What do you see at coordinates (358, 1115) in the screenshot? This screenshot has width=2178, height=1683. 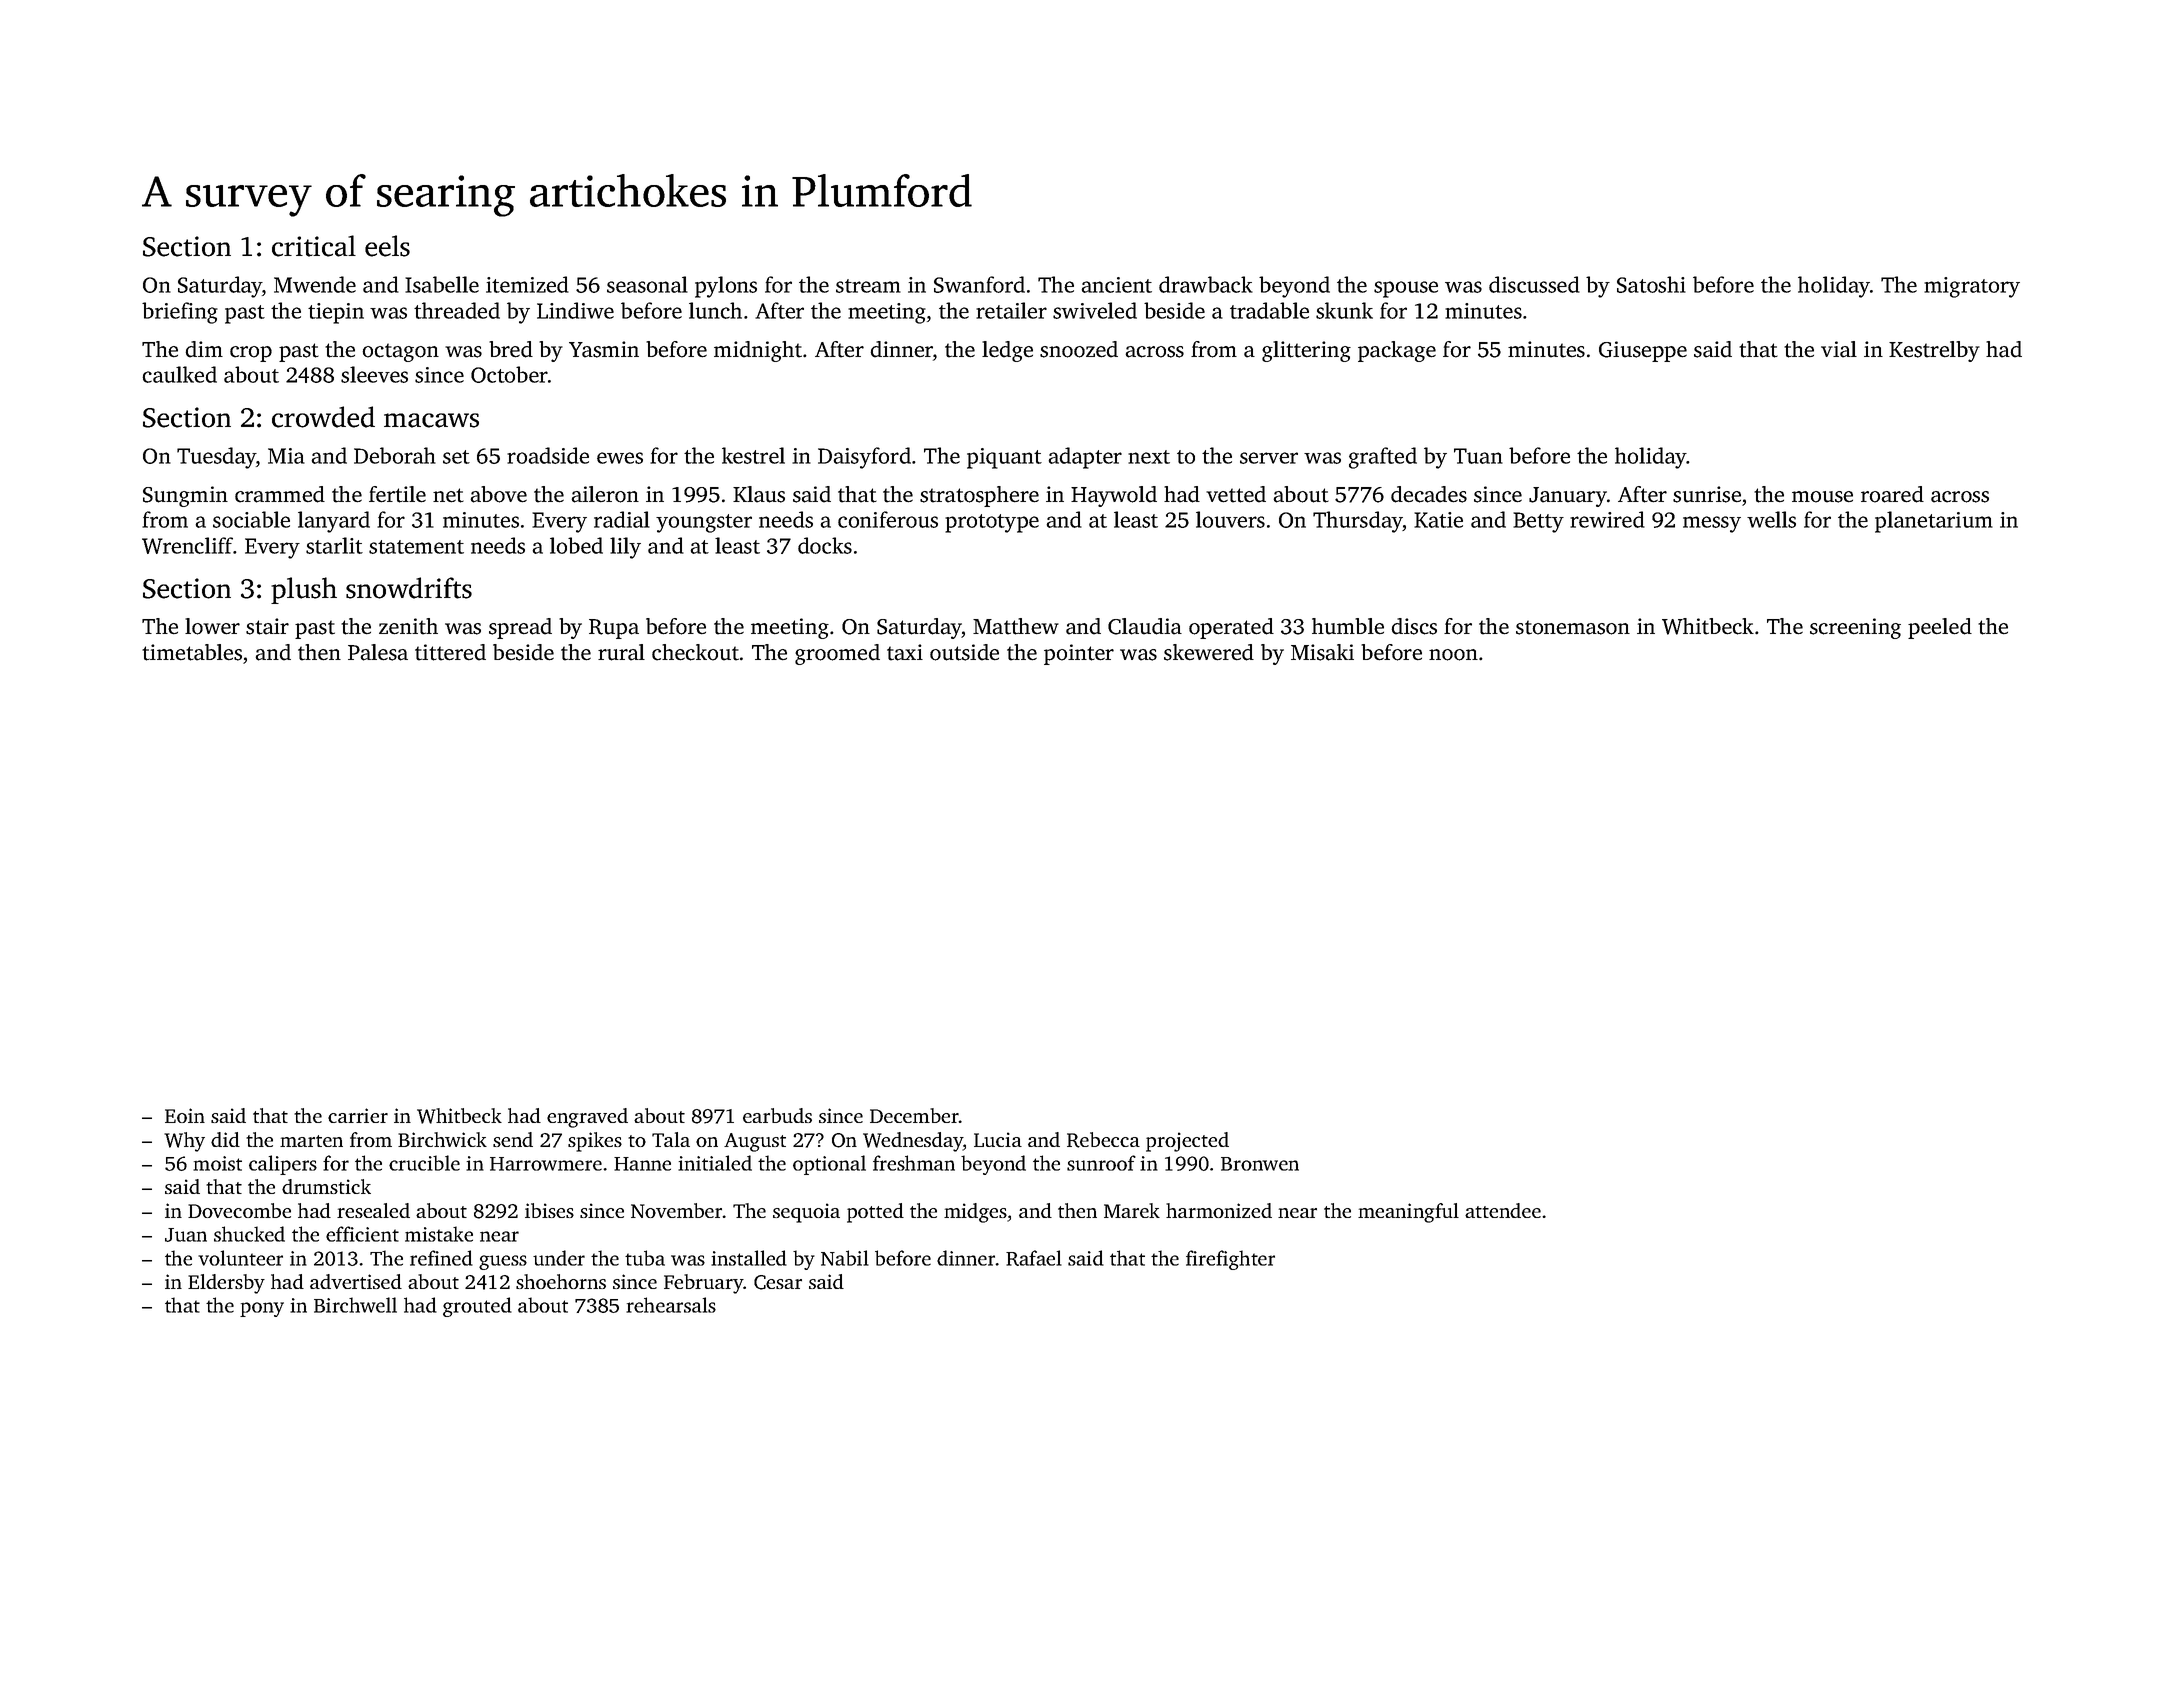 I see `carrier` at bounding box center [358, 1115].
